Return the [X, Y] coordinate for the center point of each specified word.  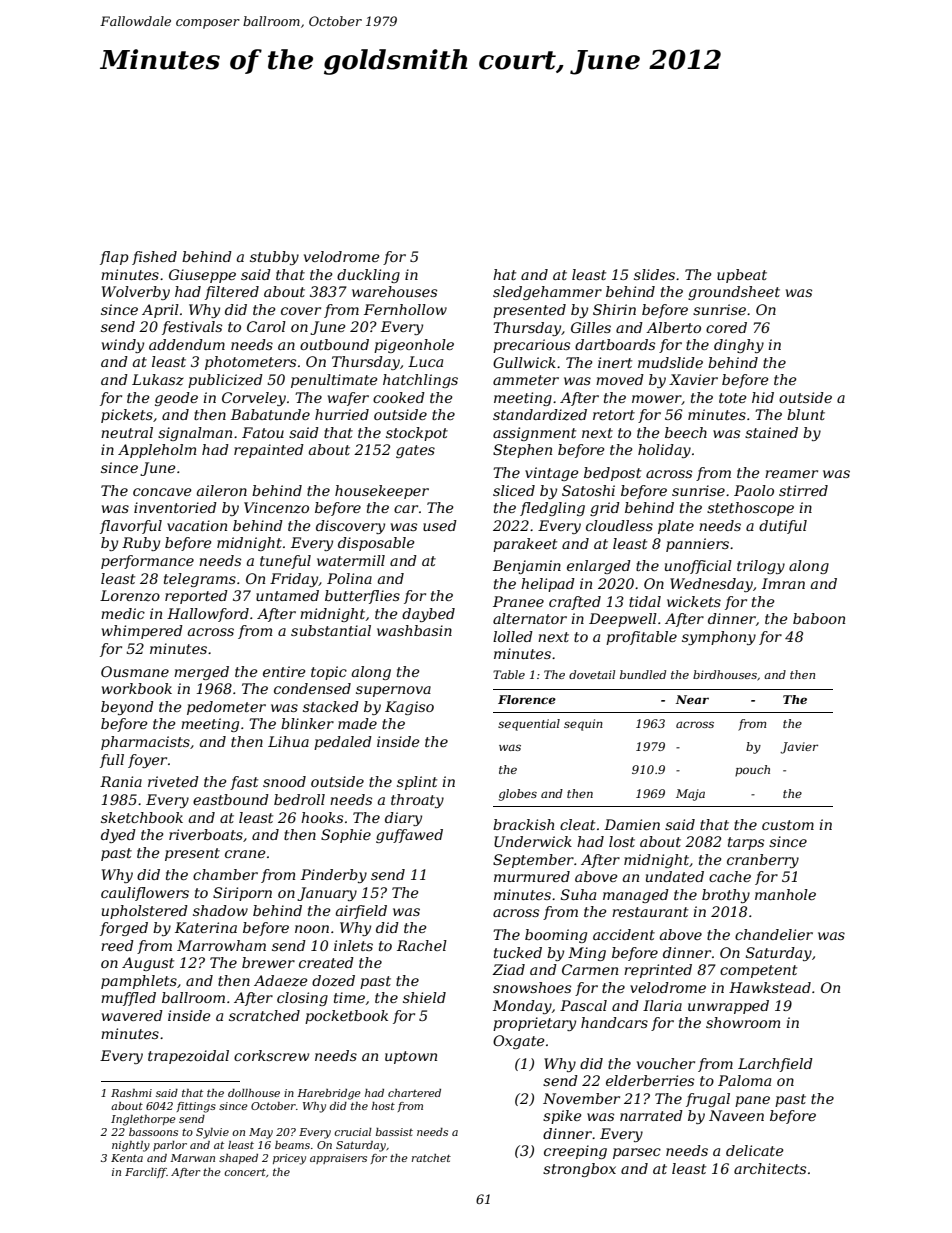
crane [245, 854]
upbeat [742, 276]
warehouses [394, 291]
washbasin [414, 630]
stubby [274, 258]
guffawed [409, 836]
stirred [803, 490]
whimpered [142, 632]
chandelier [774, 934]
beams [292, 1145]
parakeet [525, 545]
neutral [127, 432]
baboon [819, 618]
